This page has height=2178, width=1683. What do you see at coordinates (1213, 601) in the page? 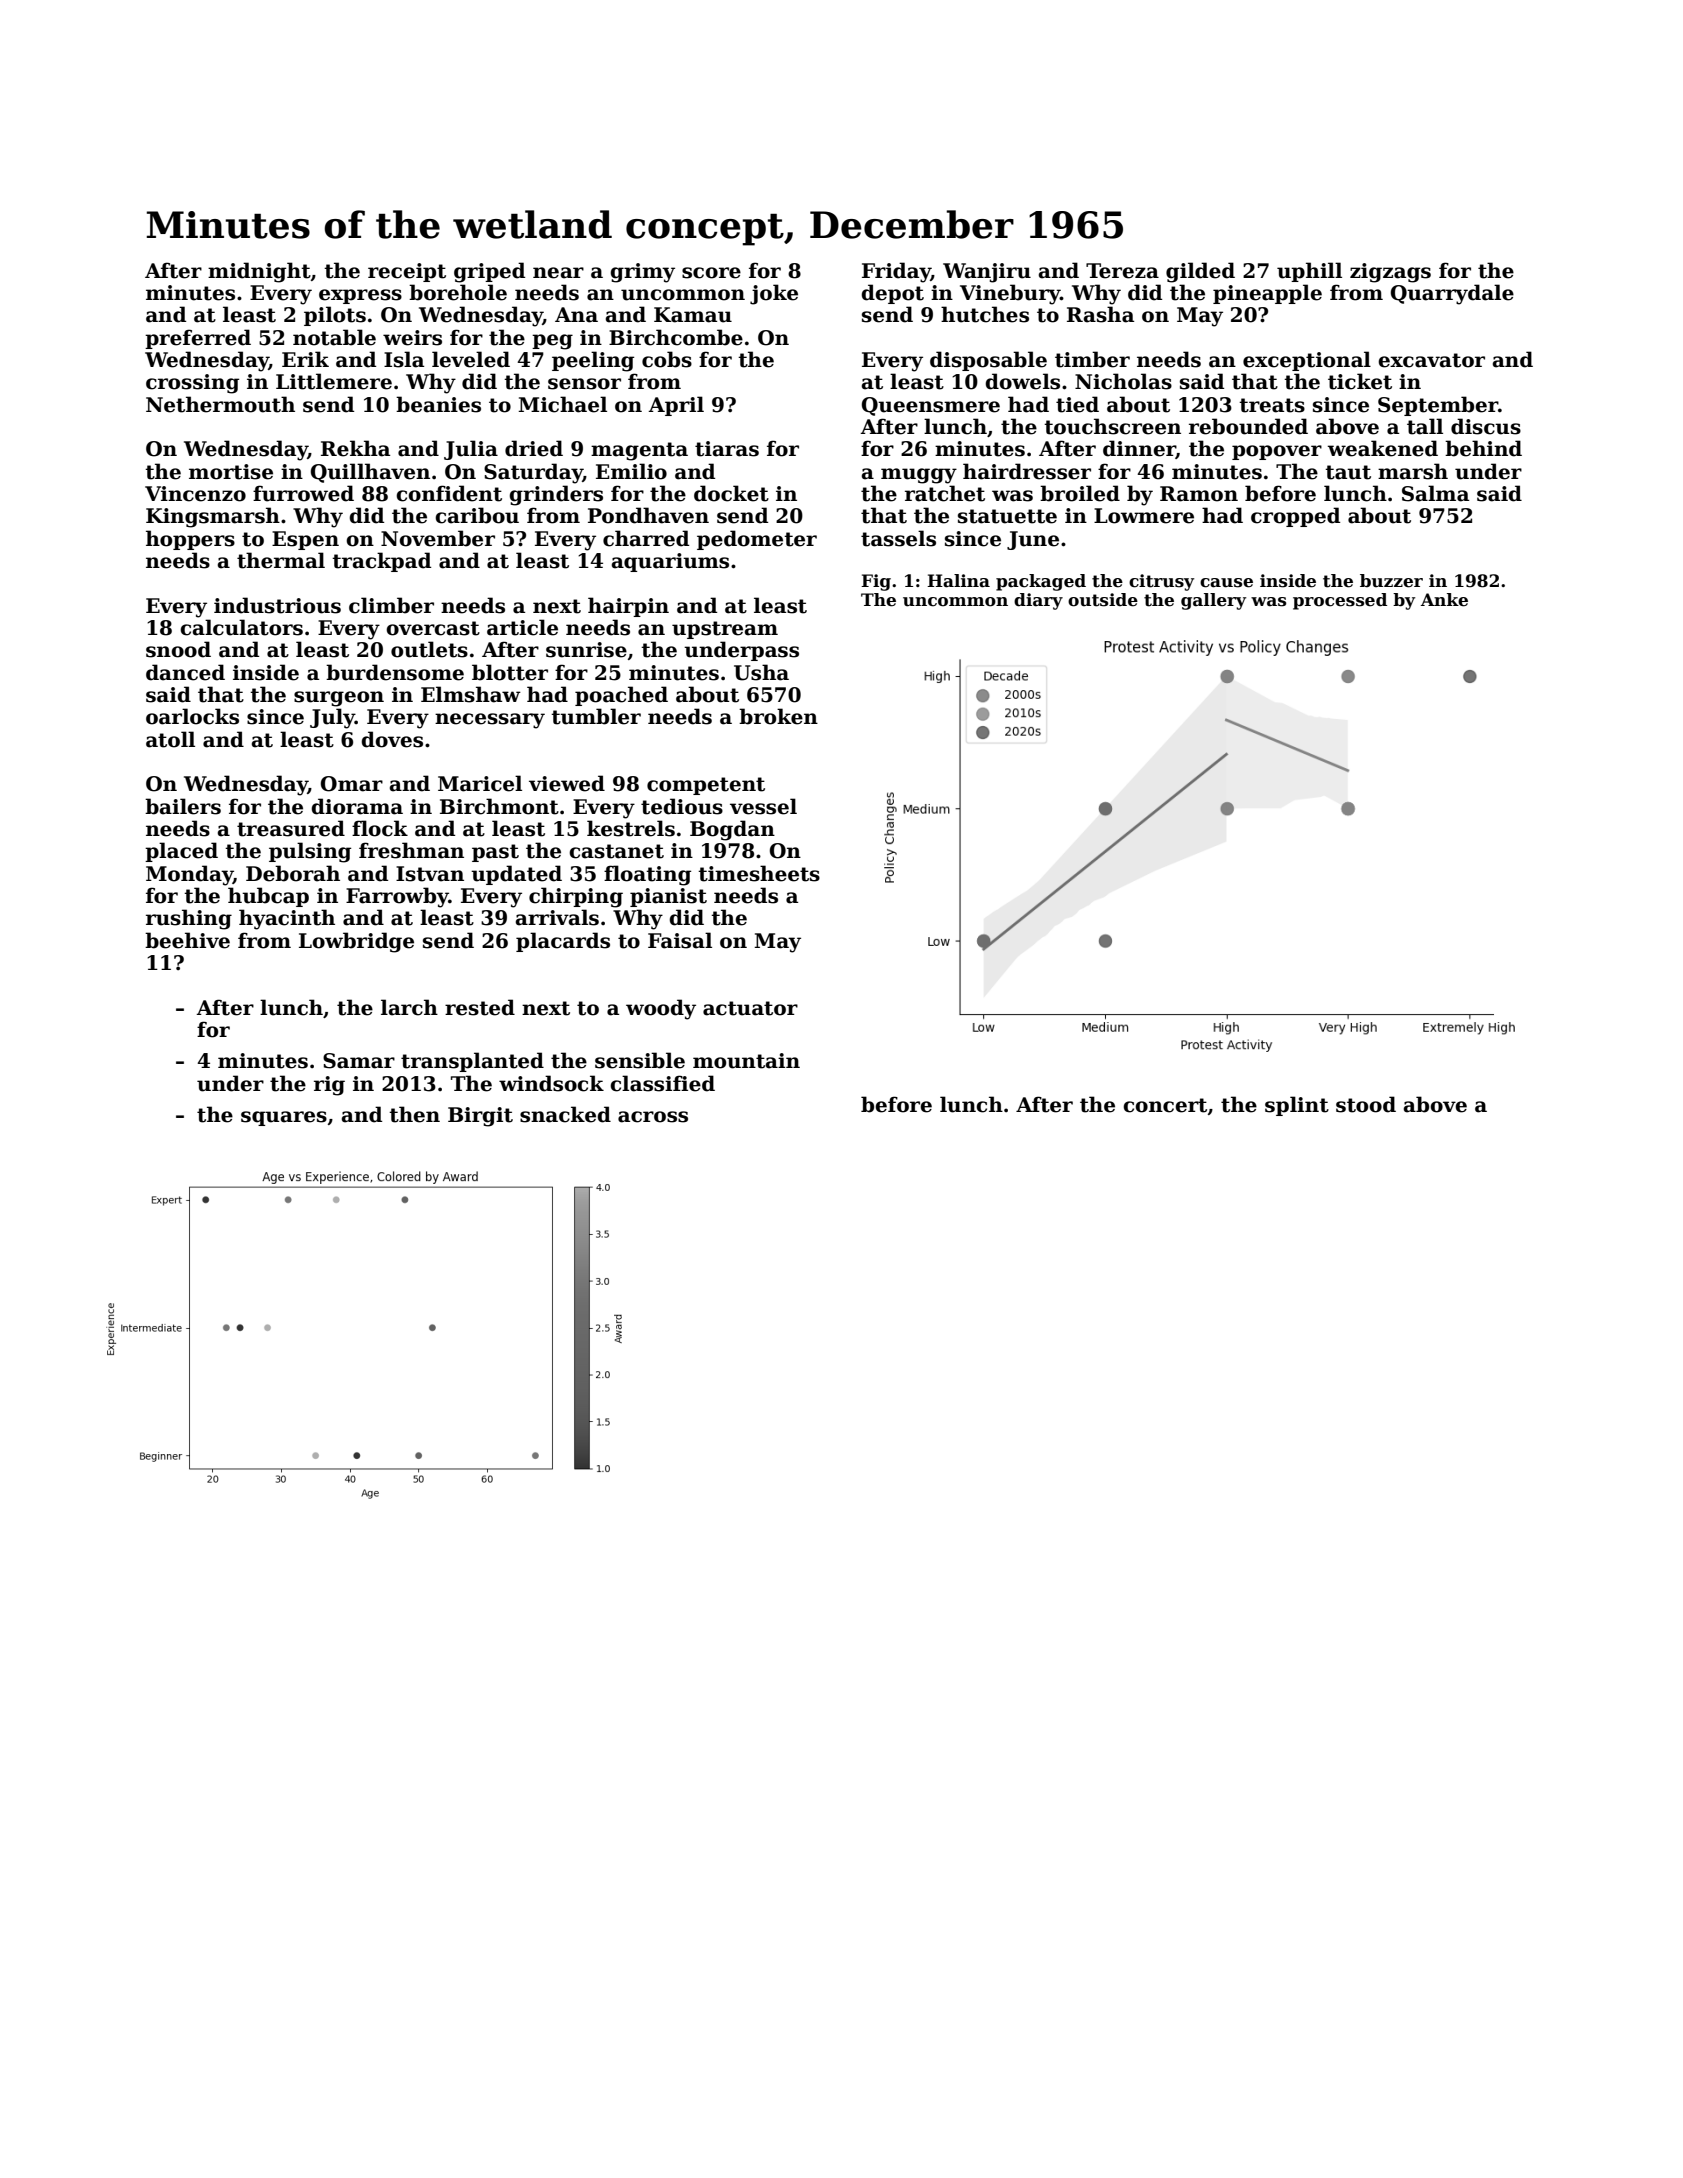
I see `gallery` at bounding box center [1213, 601].
